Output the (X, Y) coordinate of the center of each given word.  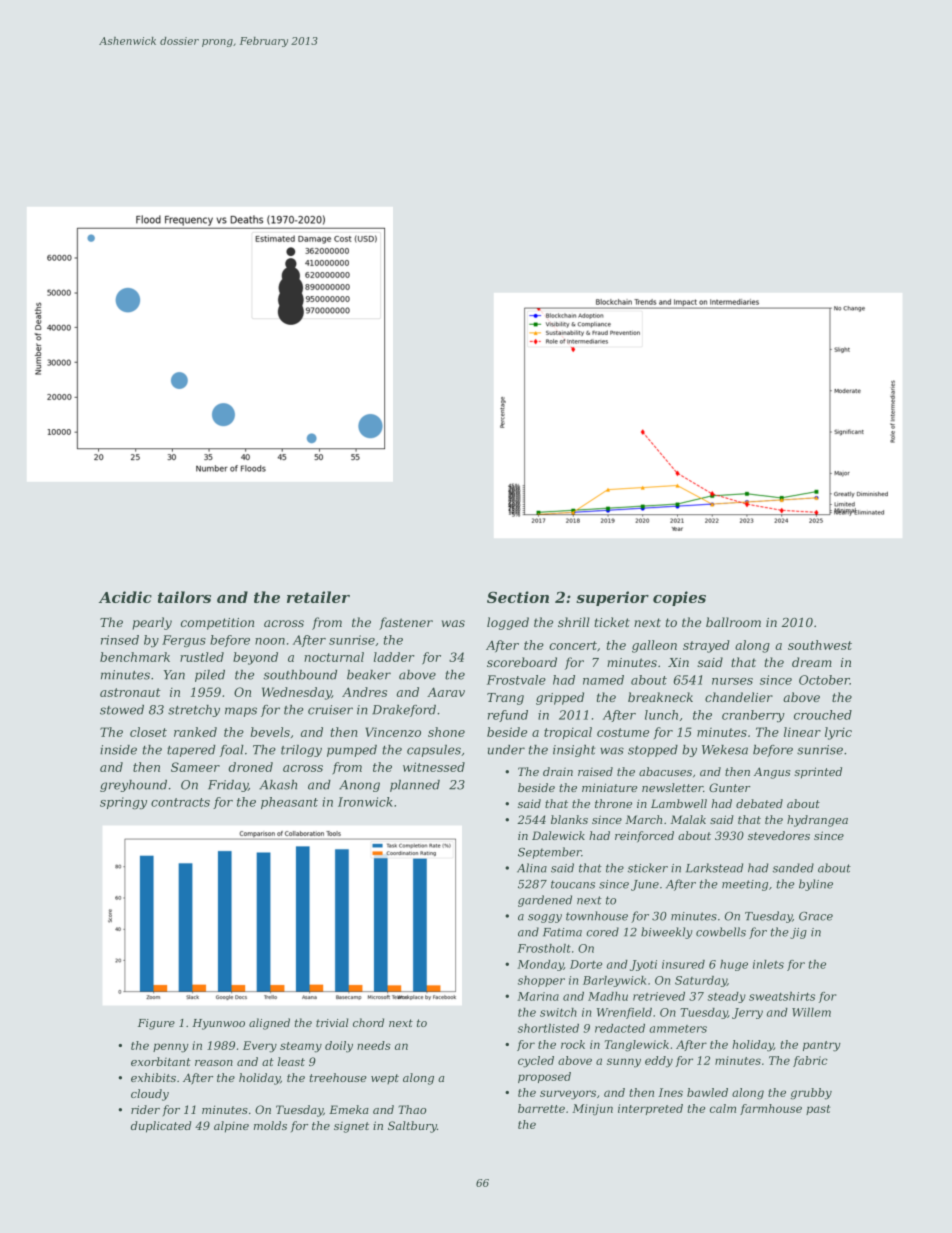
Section (518, 597)
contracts (180, 802)
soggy (545, 918)
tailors (184, 597)
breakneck (660, 697)
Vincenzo (393, 732)
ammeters (678, 1029)
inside (118, 750)
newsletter (672, 787)
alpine (231, 1127)
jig (798, 933)
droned (250, 767)
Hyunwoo (218, 1024)
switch (558, 1012)
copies (679, 598)
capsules (434, 751)
